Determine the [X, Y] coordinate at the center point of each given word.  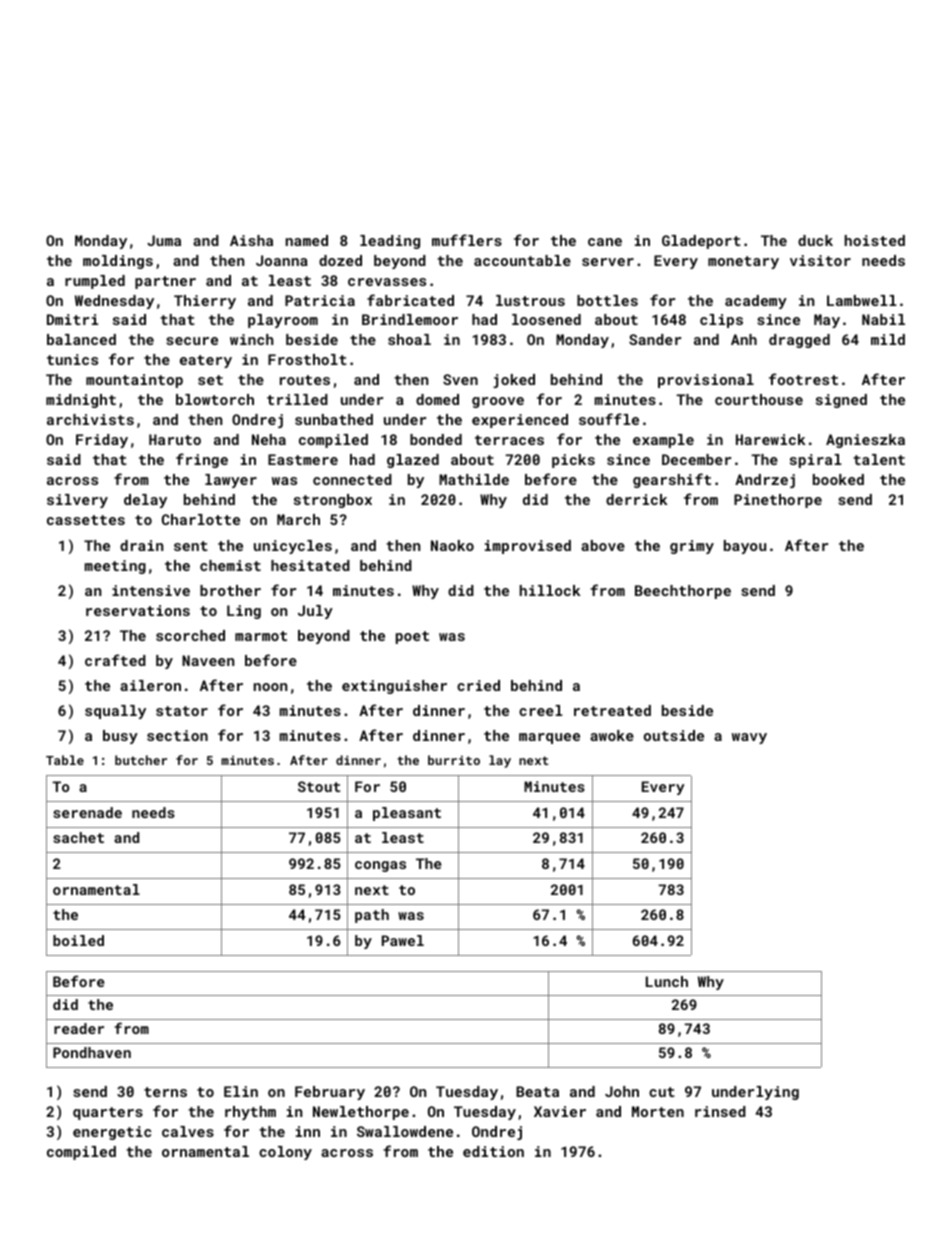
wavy [749, 738]
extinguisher [394, 687]
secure [192, 341]
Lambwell [862, 300]
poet [412, 637]
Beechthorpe [683, 592]
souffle [609, 419]
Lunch [667, 981]
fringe [202, 460]
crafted [115, 660]
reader [79, 1028]
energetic [112, 1133]
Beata [537, 1091]
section [177, 735]
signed [841, 401]
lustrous [530, 300]
